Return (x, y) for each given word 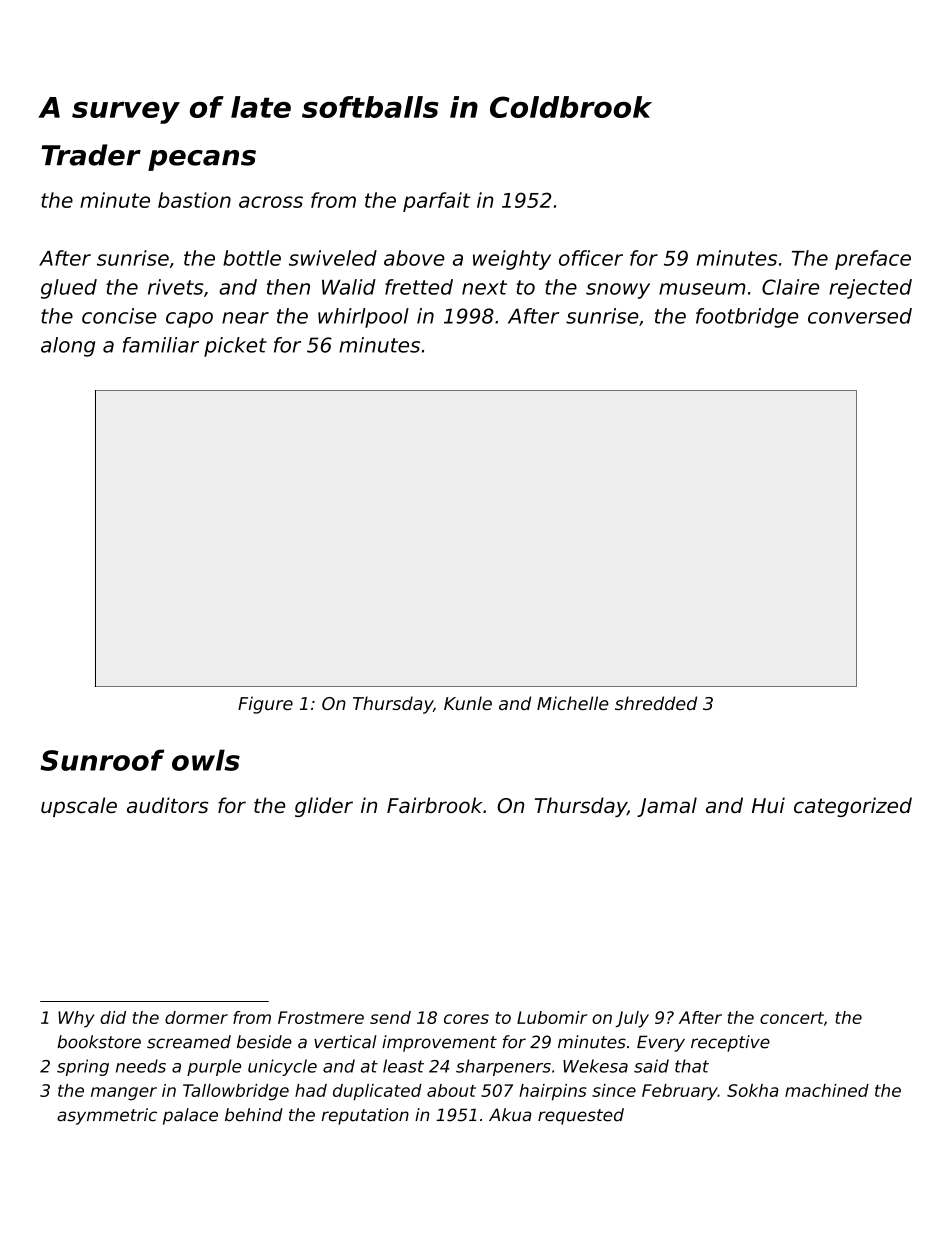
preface (873, 260)
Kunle (468, 703)
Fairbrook (434, 805)
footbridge (747, 318)
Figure (265, 705)
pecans (202, 160)
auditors (167, 805)
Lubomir (552, 1017)
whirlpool (363, 318)
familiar (161, 345)
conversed (860, 316)
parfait (437, 202)
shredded (656, 703)
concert (792, 1018)
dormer (196, 1017)
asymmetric (107, 1116)
